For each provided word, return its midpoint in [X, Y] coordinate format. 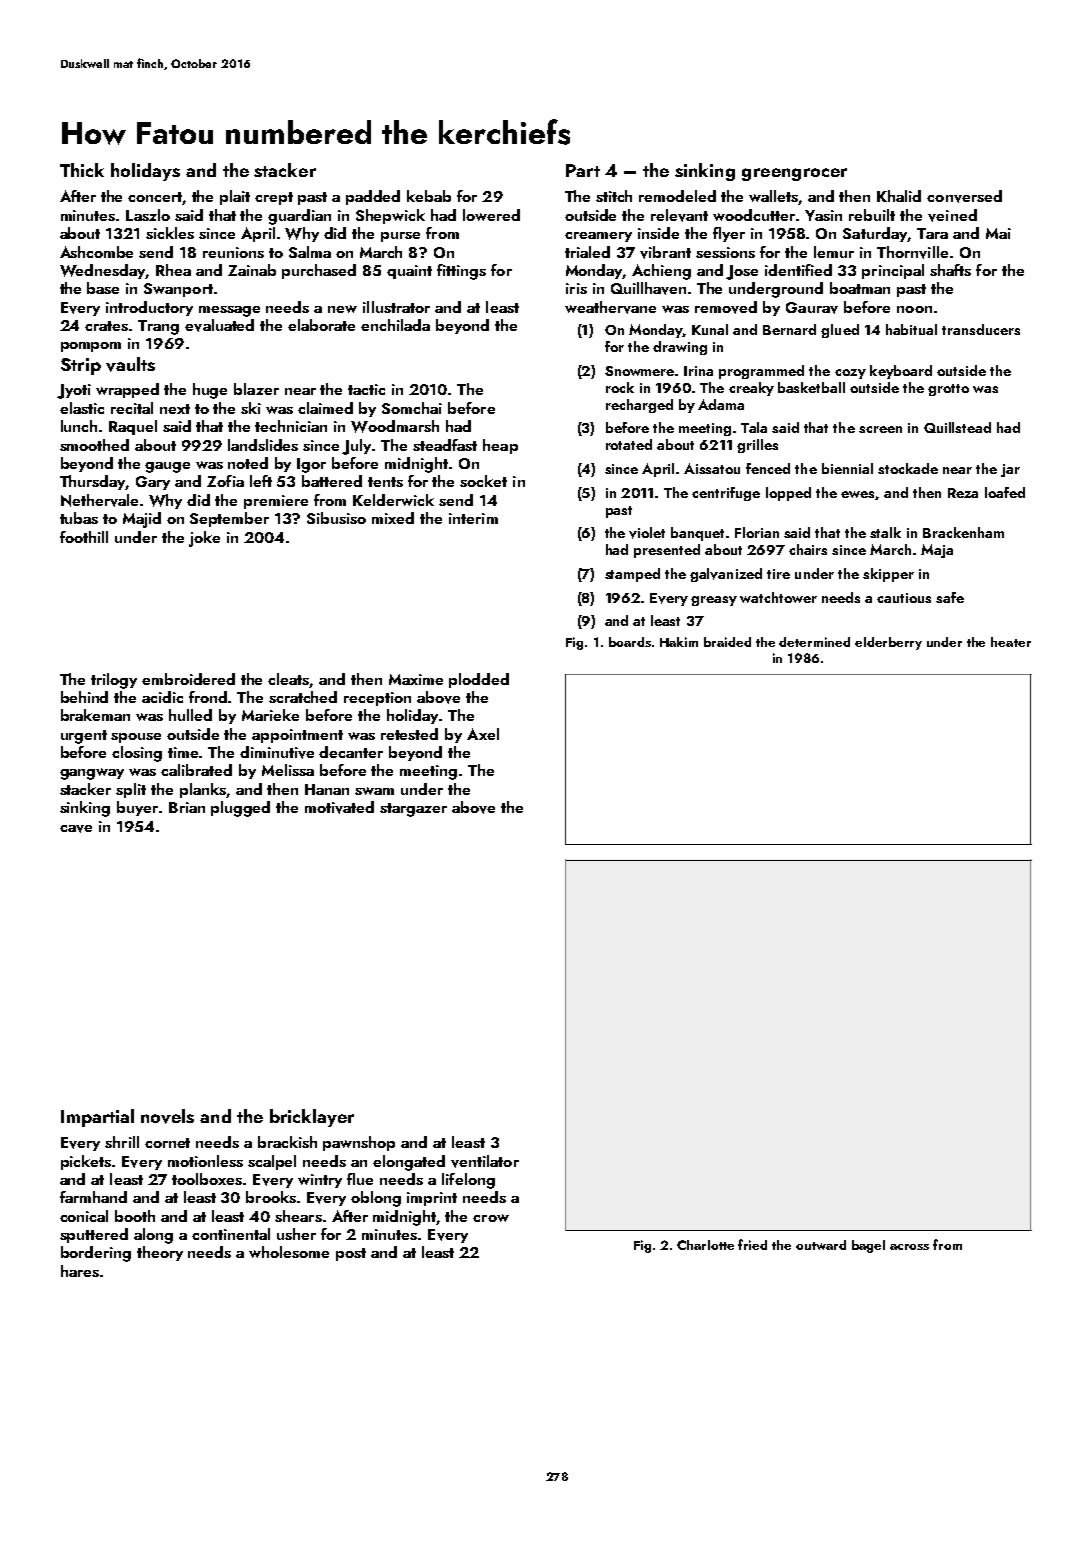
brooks [271, 1197]
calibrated [196, 770]
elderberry [888, 643]
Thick [82, 170]
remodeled [677, 196]
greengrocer [794, 174]
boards [630, 642]
